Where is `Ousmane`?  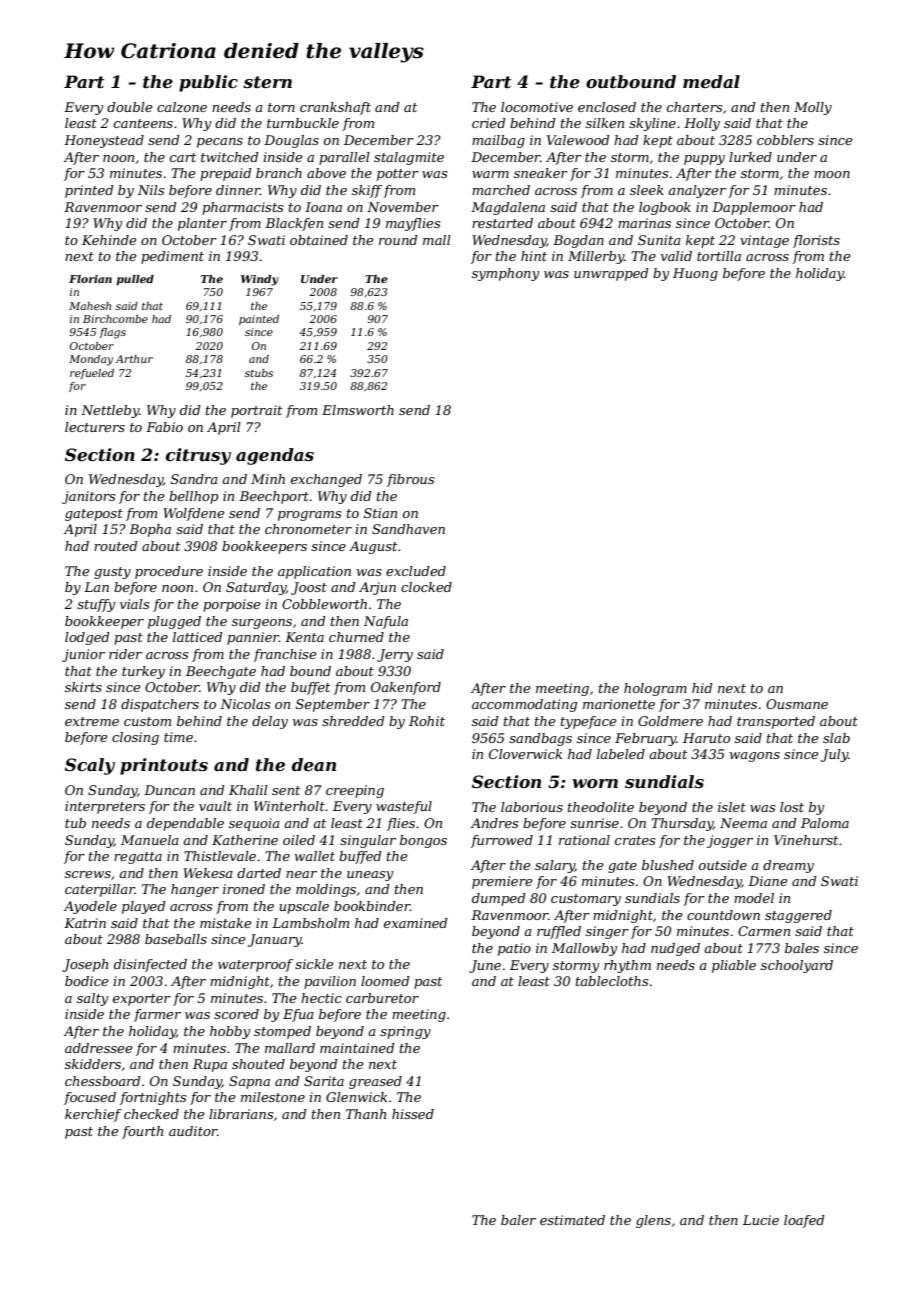
Ousmane is located at coordinates (797, 704).
